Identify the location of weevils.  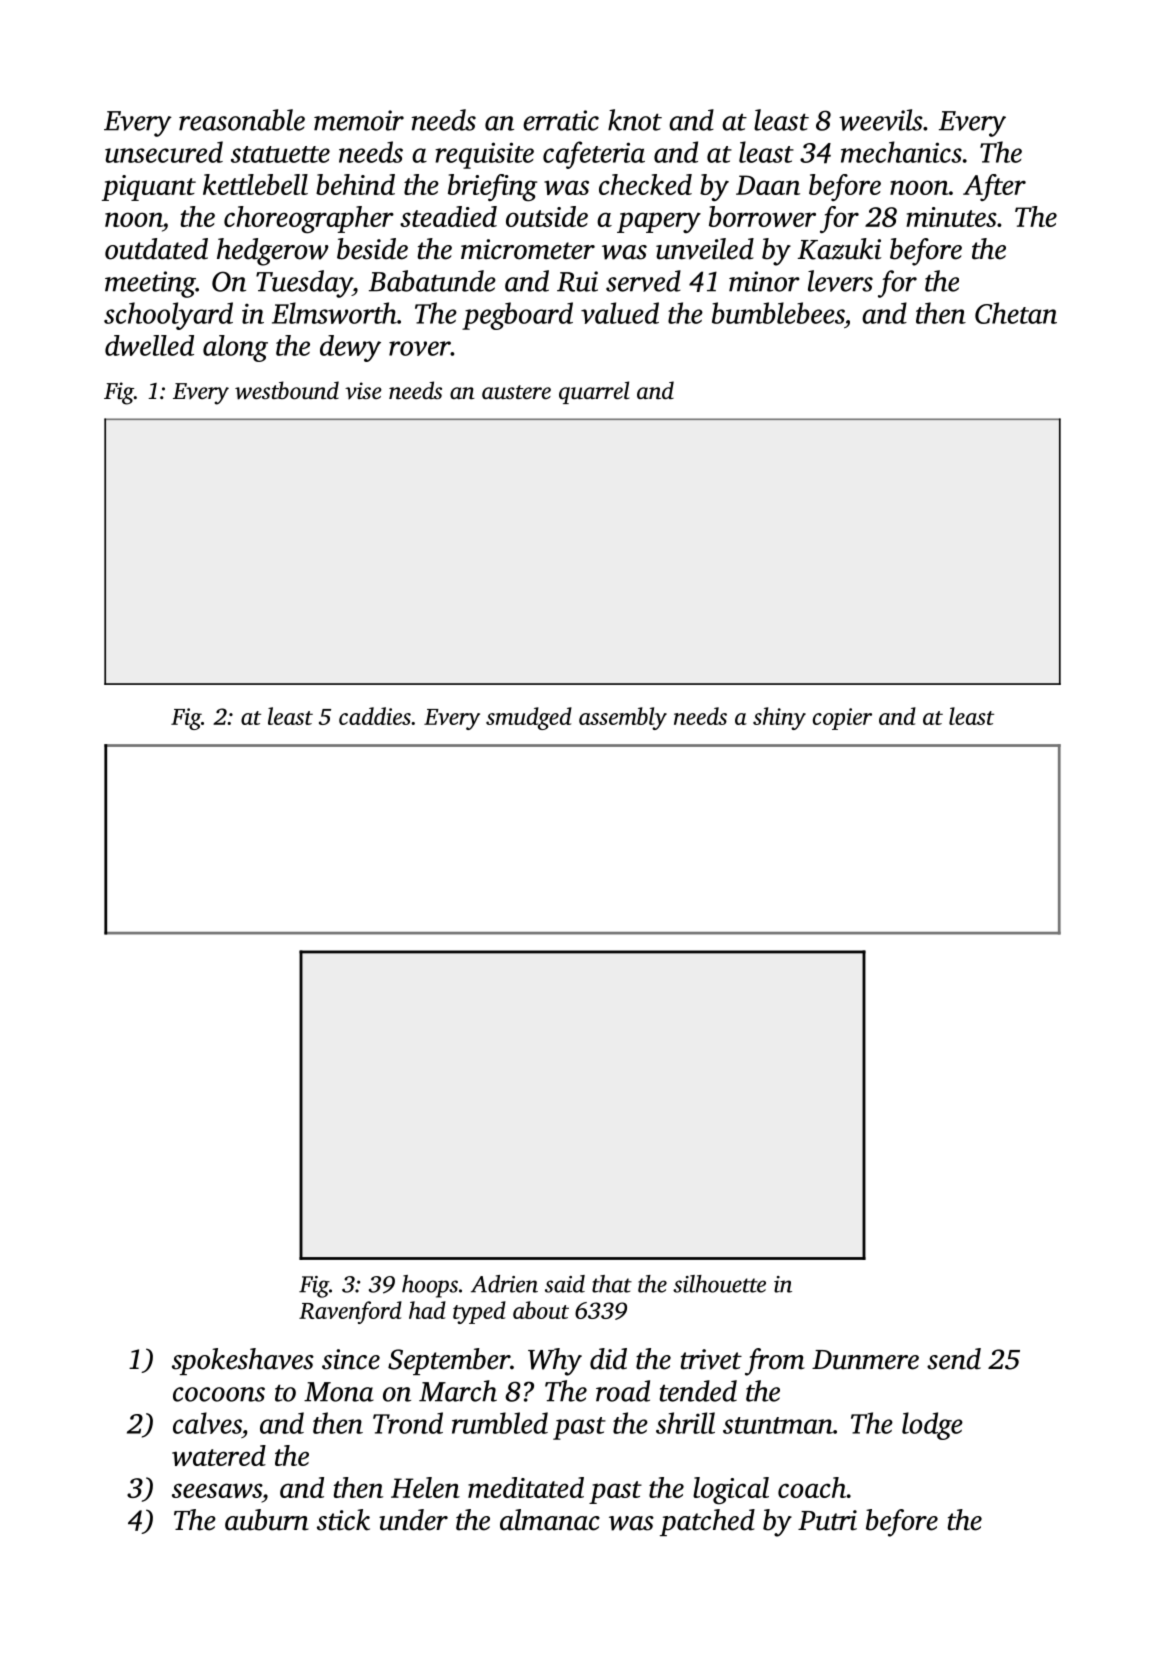
(881, 120).
